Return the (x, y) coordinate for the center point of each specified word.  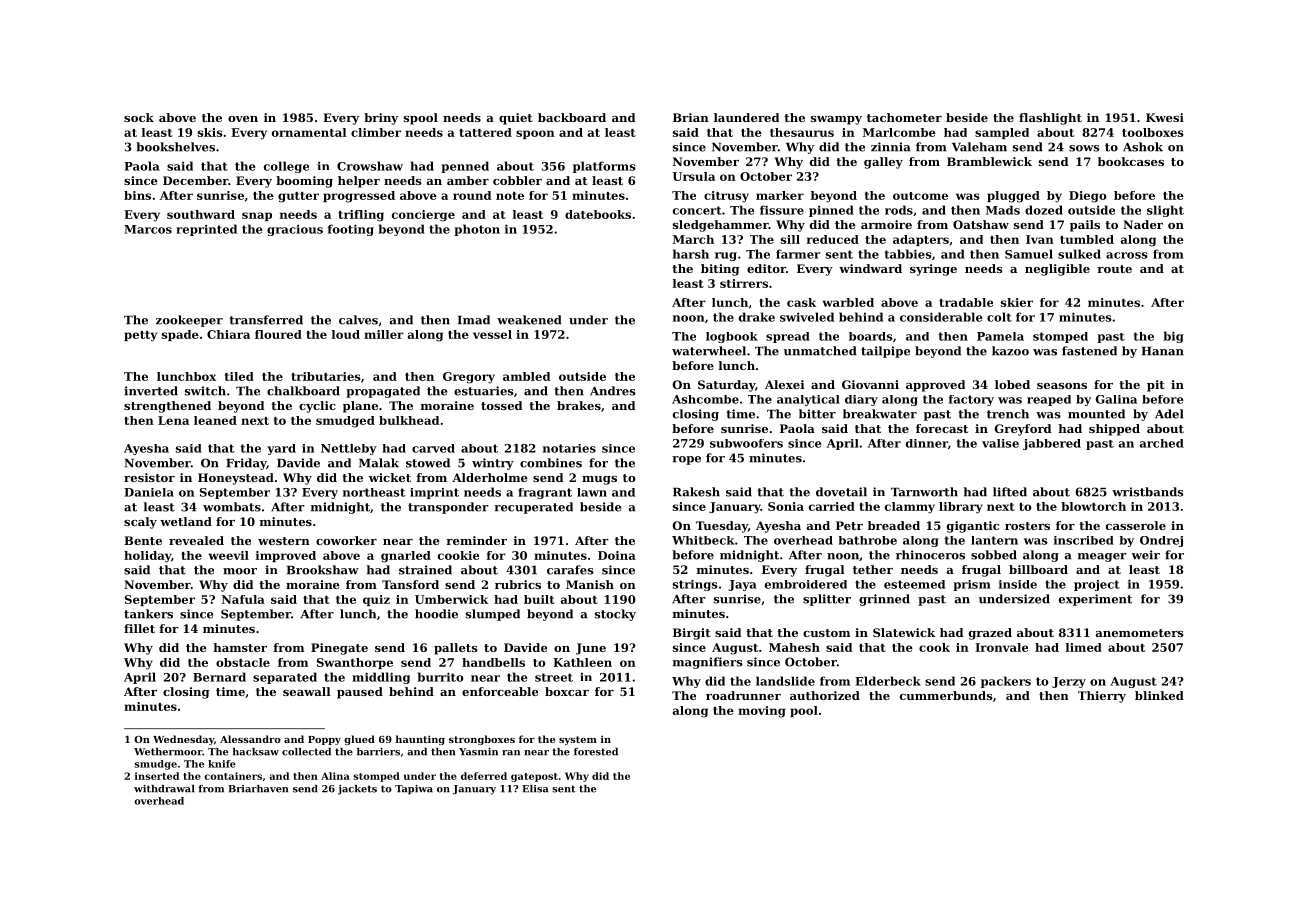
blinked (1159, 695)
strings (695, 585)
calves (358, 320)
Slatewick (904, 632)
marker (780, 195)
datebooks (598, 214)
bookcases (1131, 161)
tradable (966, 302)
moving (761, 712)
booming (304, 182)
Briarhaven (258, 789)
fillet (139, 628)
